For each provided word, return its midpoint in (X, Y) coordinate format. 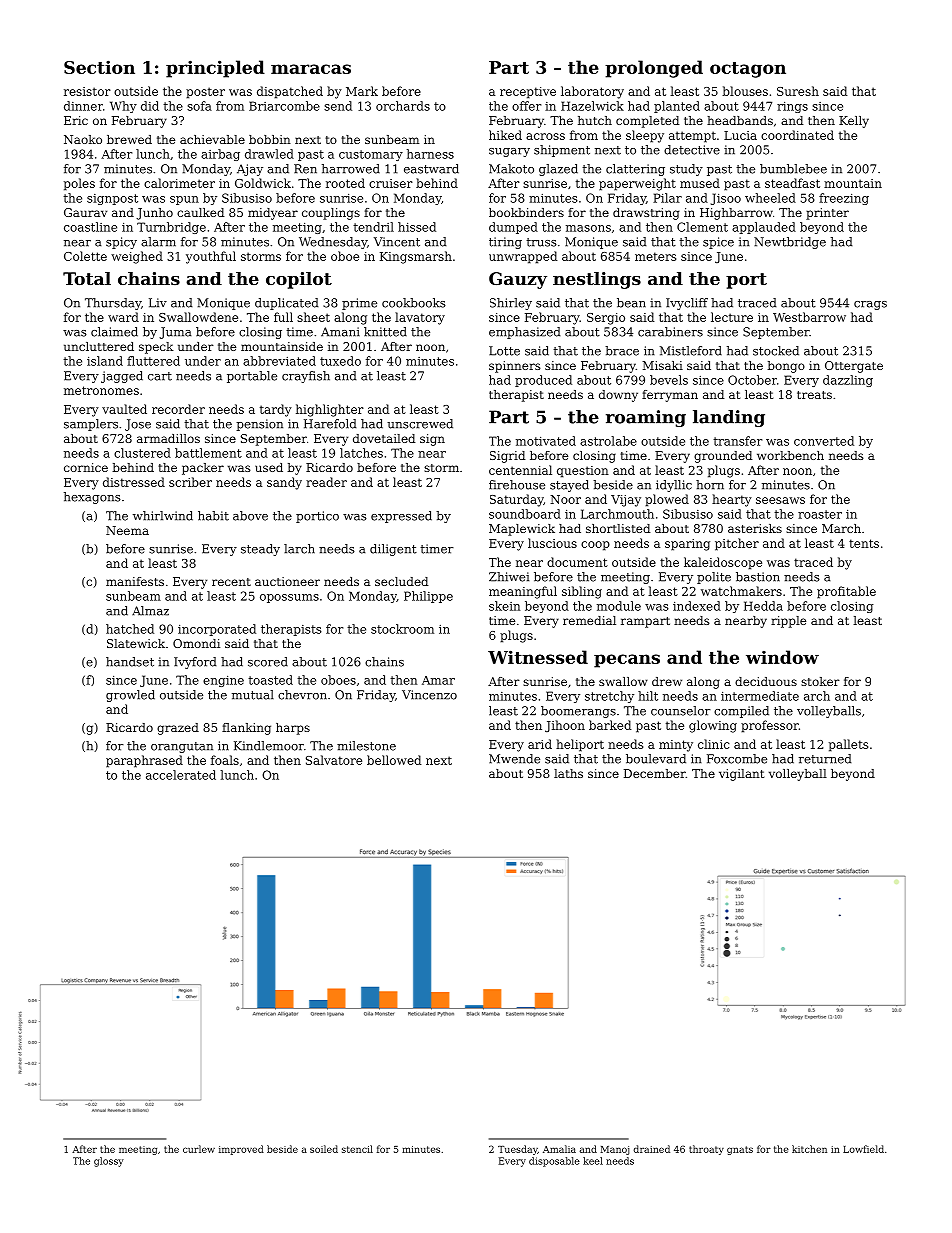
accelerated (181, 775)
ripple (788, 622)
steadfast (792, 183)
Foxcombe (737, 759)
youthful (211, 257)
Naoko (83, 139)
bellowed (394, 760)
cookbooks (414, 303)
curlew (199, 1149)
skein (504, 606)
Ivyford (195, 663)
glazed (558, 170)
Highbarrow (736, 214)
